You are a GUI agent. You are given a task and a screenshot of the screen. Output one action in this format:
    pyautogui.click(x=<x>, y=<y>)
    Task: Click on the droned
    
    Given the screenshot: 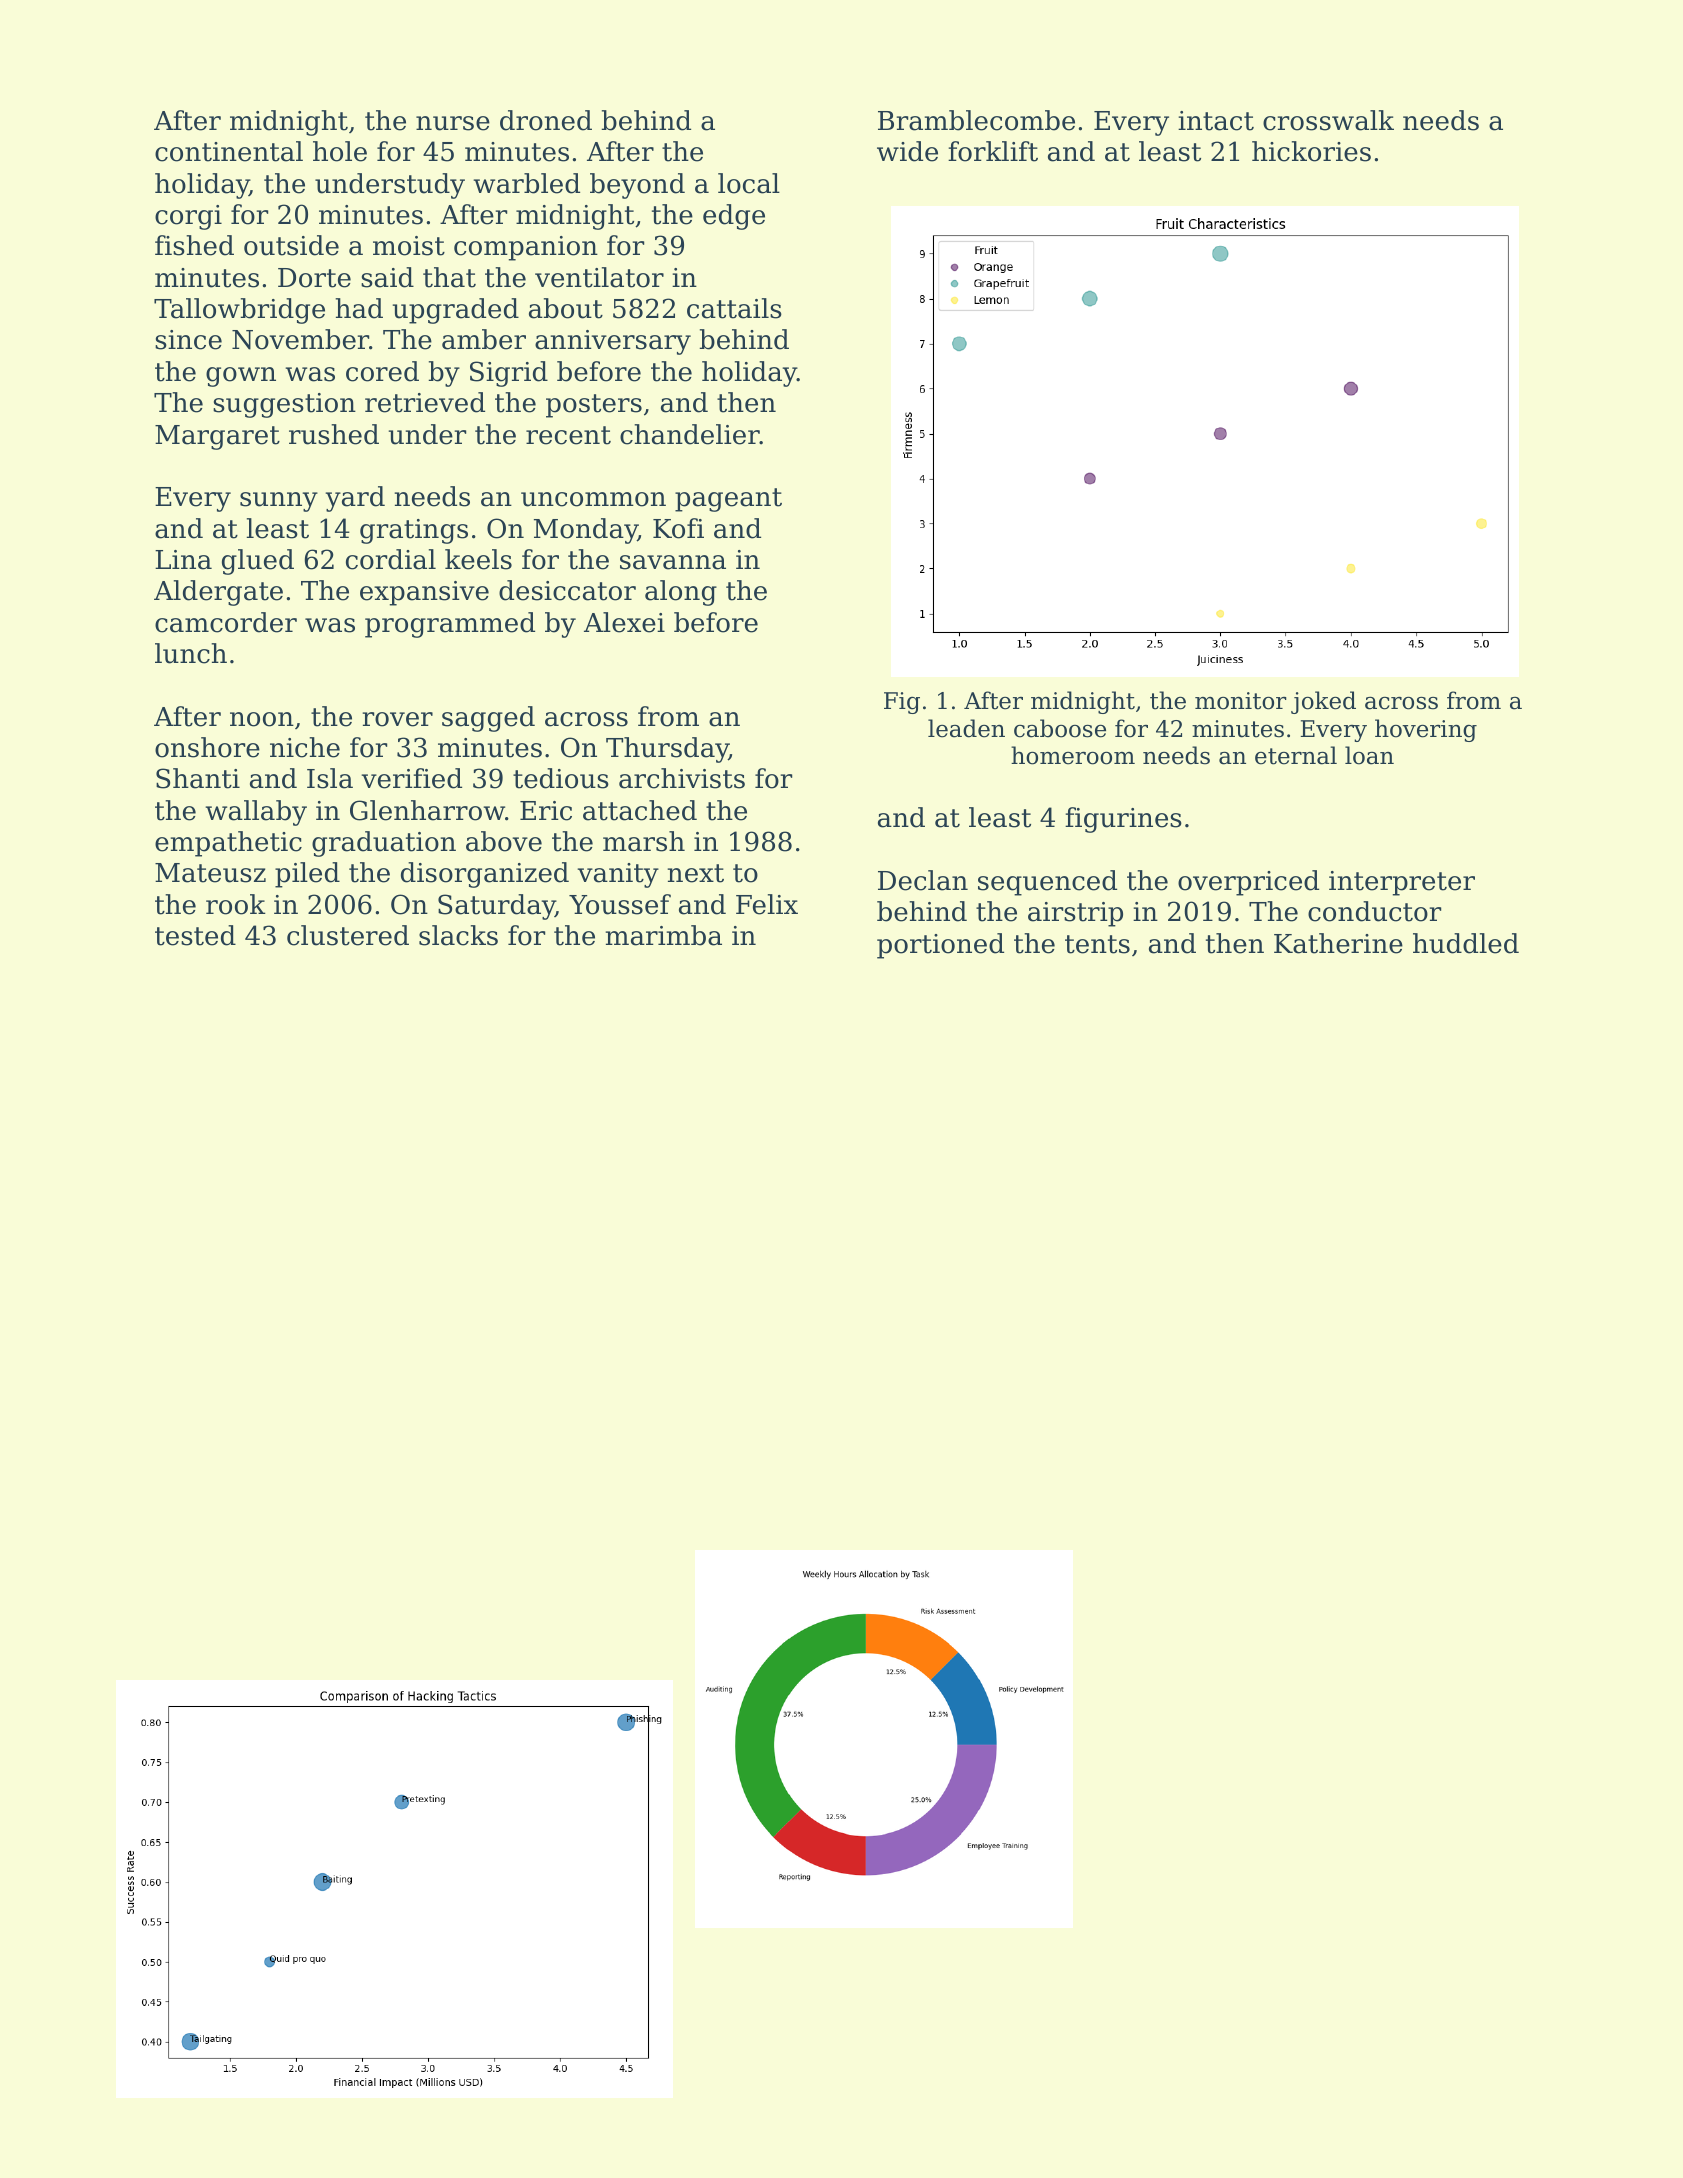 What is the action you would take?
    pyautogui.click(x=546, y=120)
